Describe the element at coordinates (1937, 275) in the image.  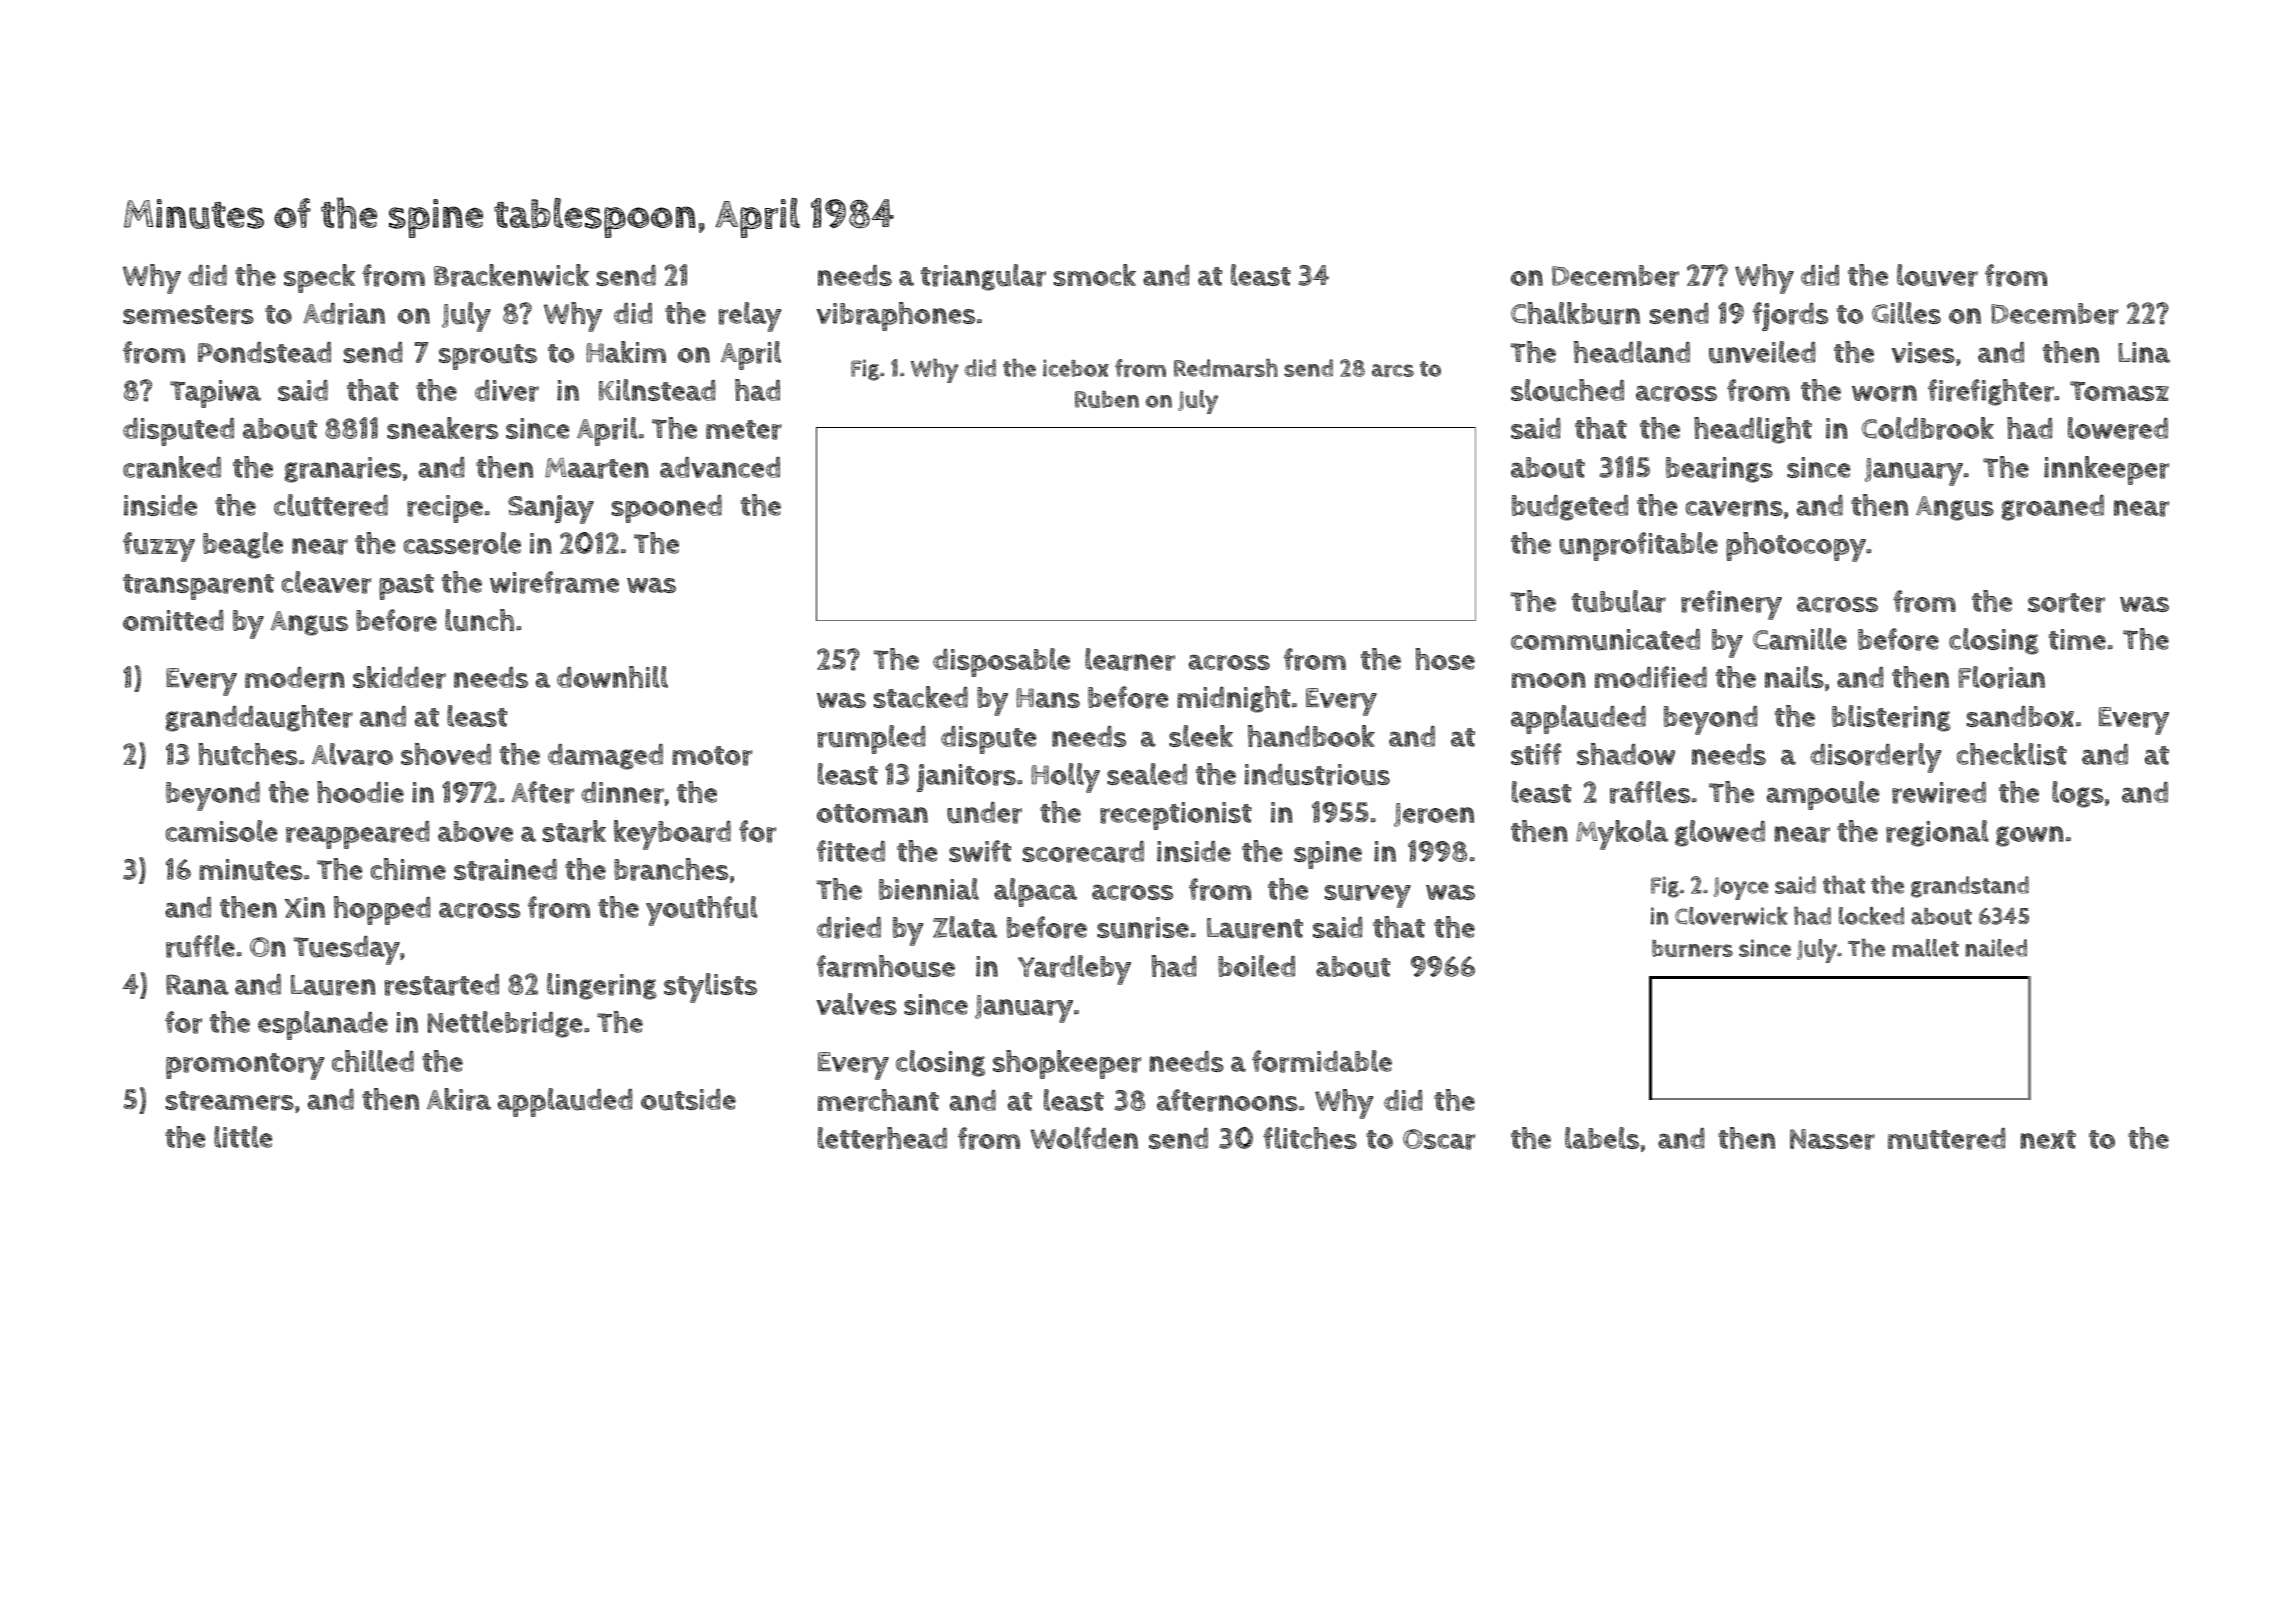
I see `louver` at that location.
